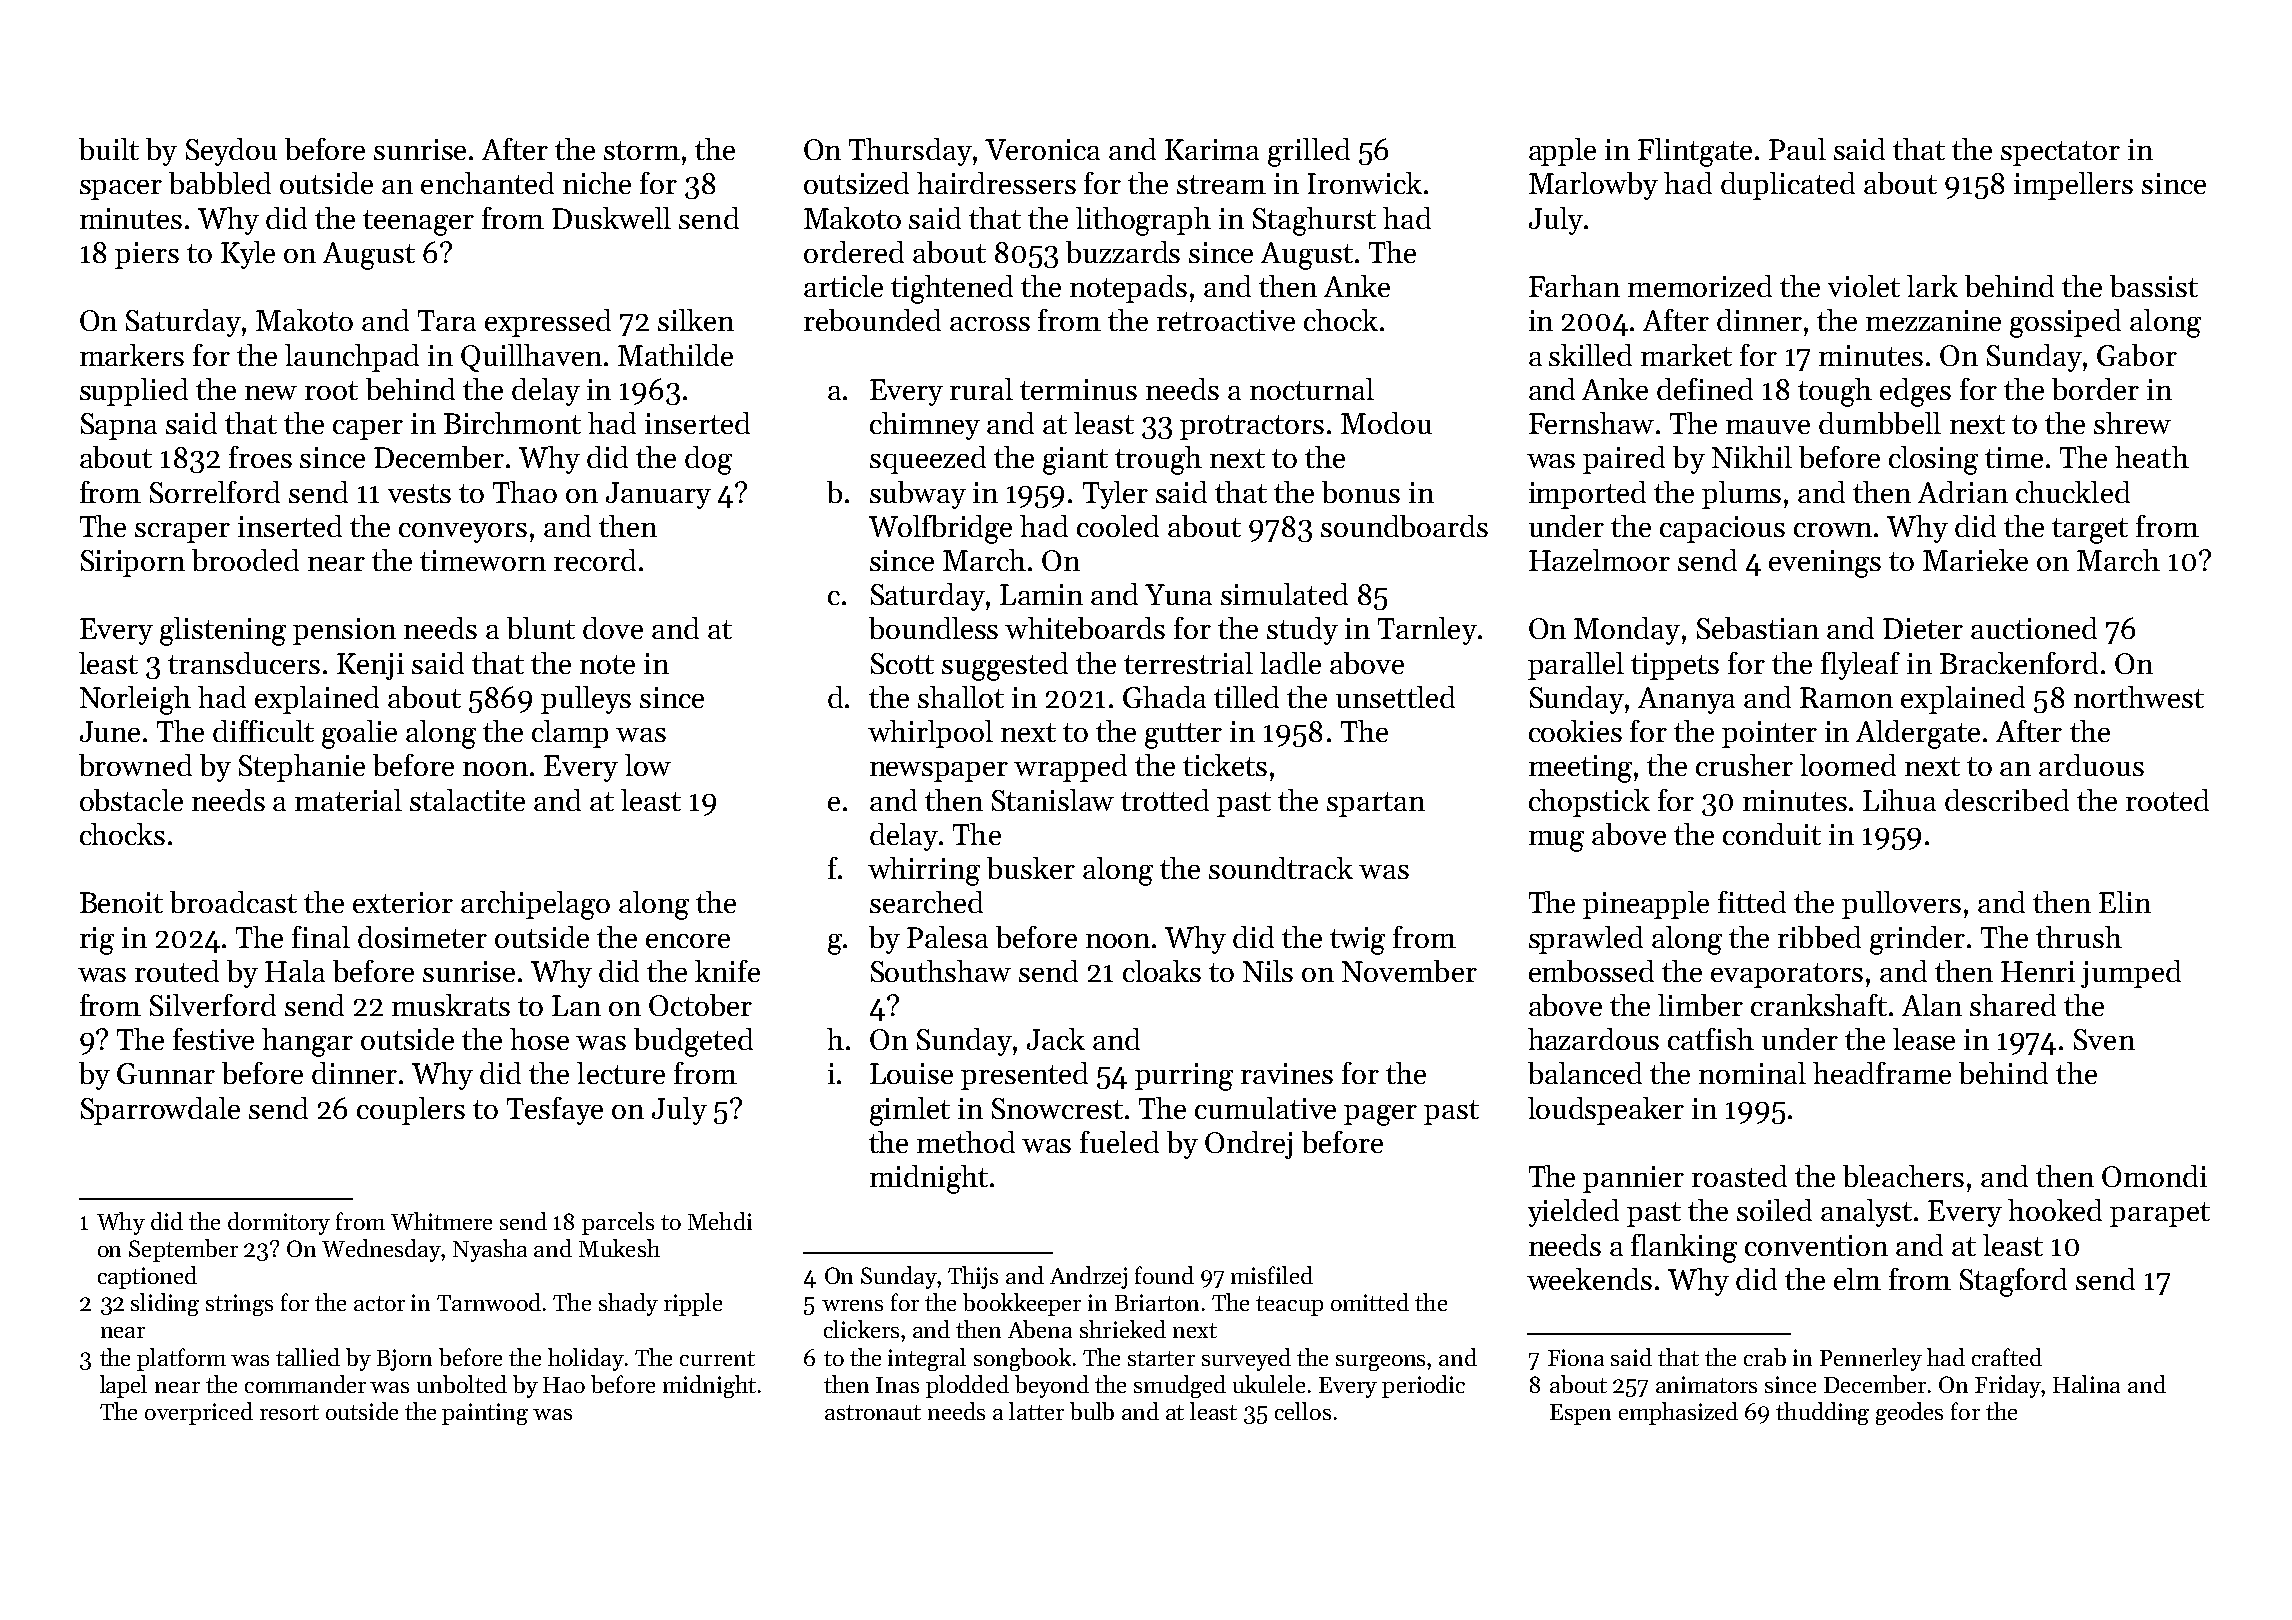 This image has width=2292, height=1620. Describe the element at coordinates (2019, 663) in the image. I see `Brackenford` at that location.
